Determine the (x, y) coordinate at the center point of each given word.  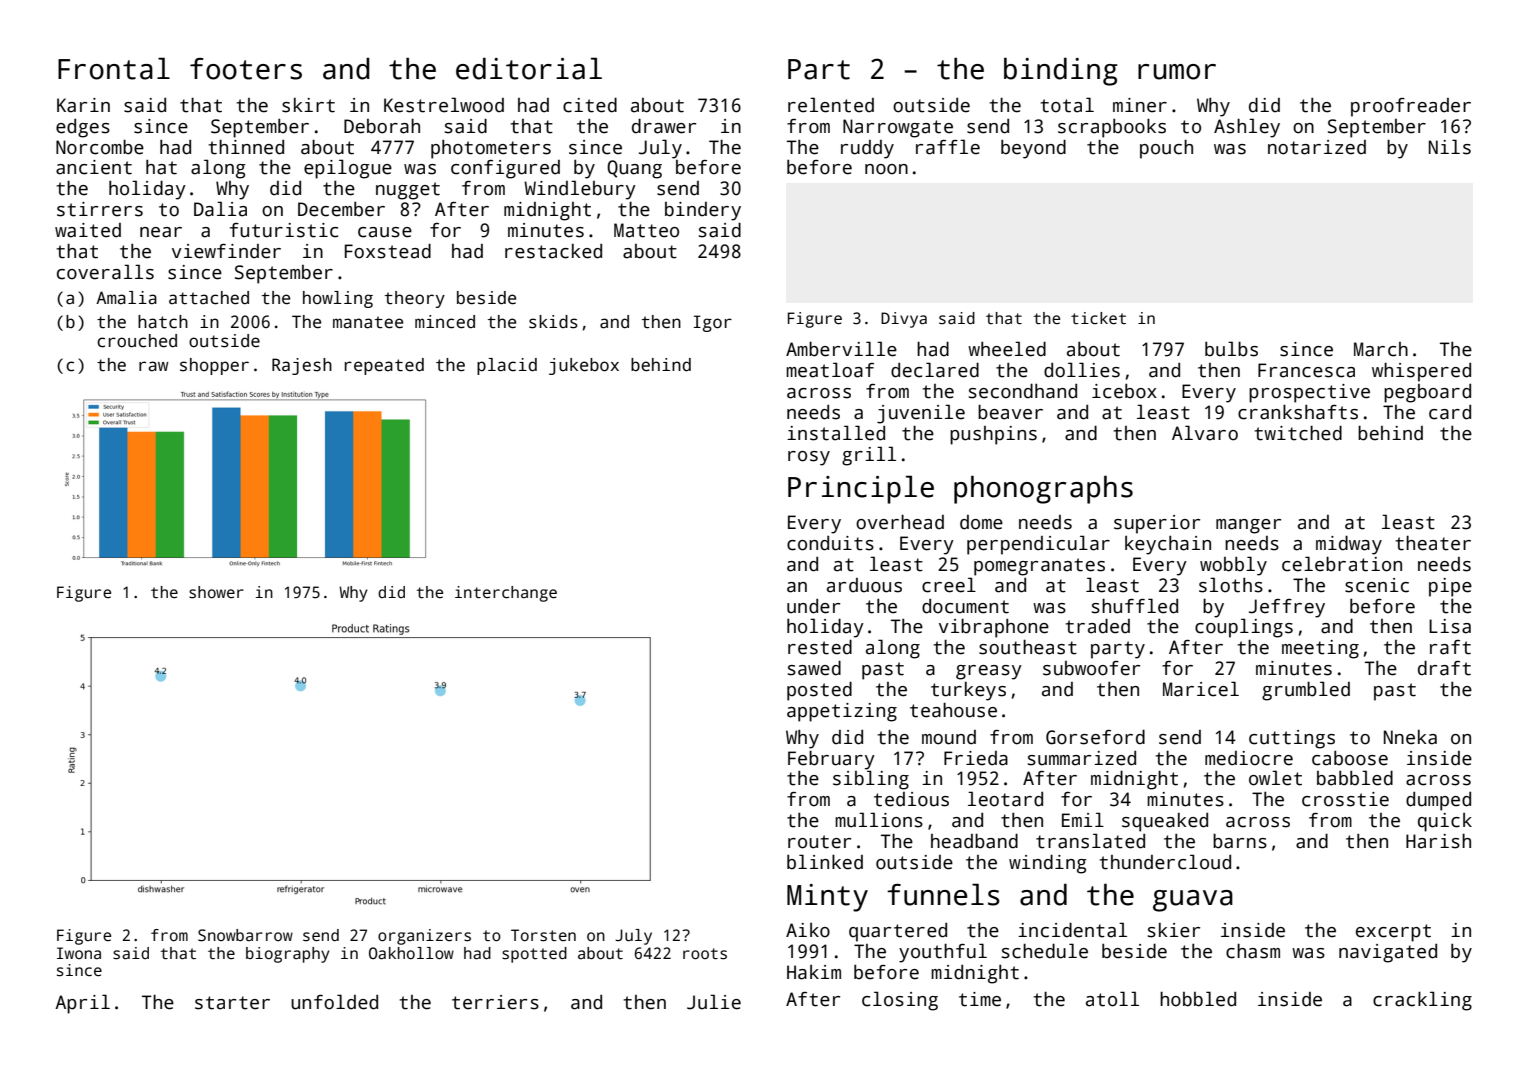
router (819, 842)
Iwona (79, 953)
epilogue (348, 169)
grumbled (1306, 691)
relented (831, 105)
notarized (1317, 147)
